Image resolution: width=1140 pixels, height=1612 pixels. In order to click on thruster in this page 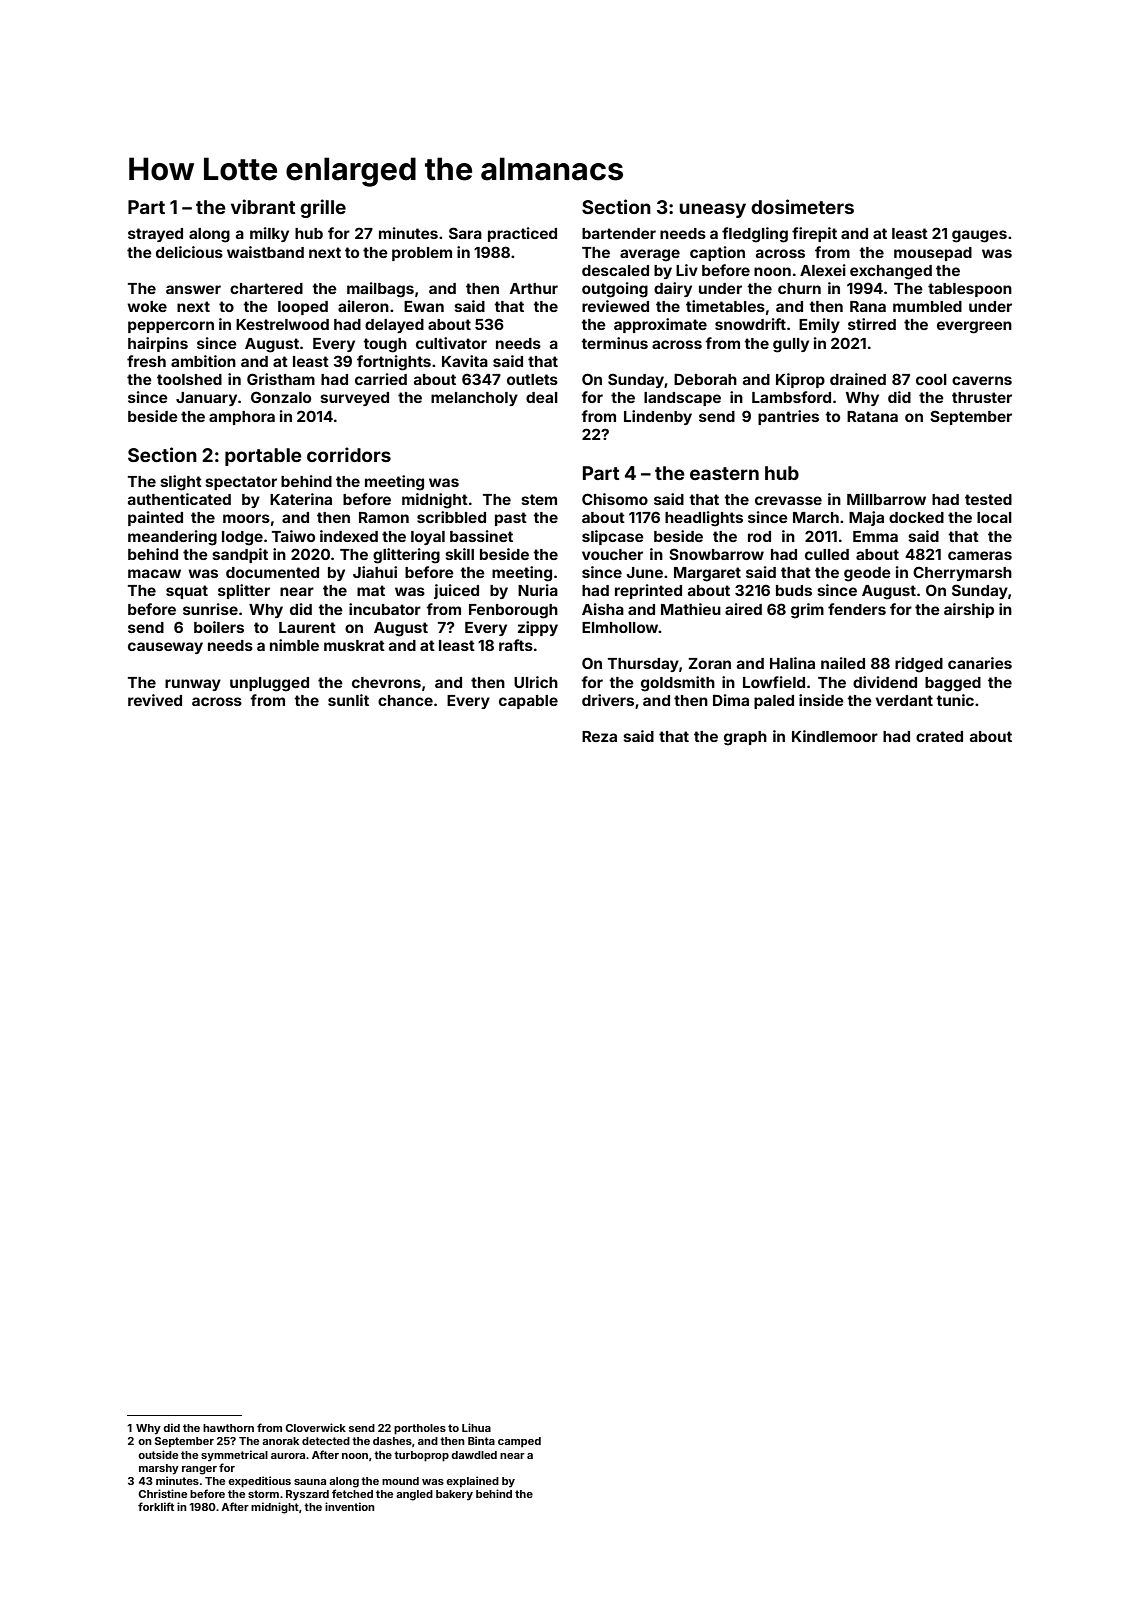, I will do `click(982, 397)`.
